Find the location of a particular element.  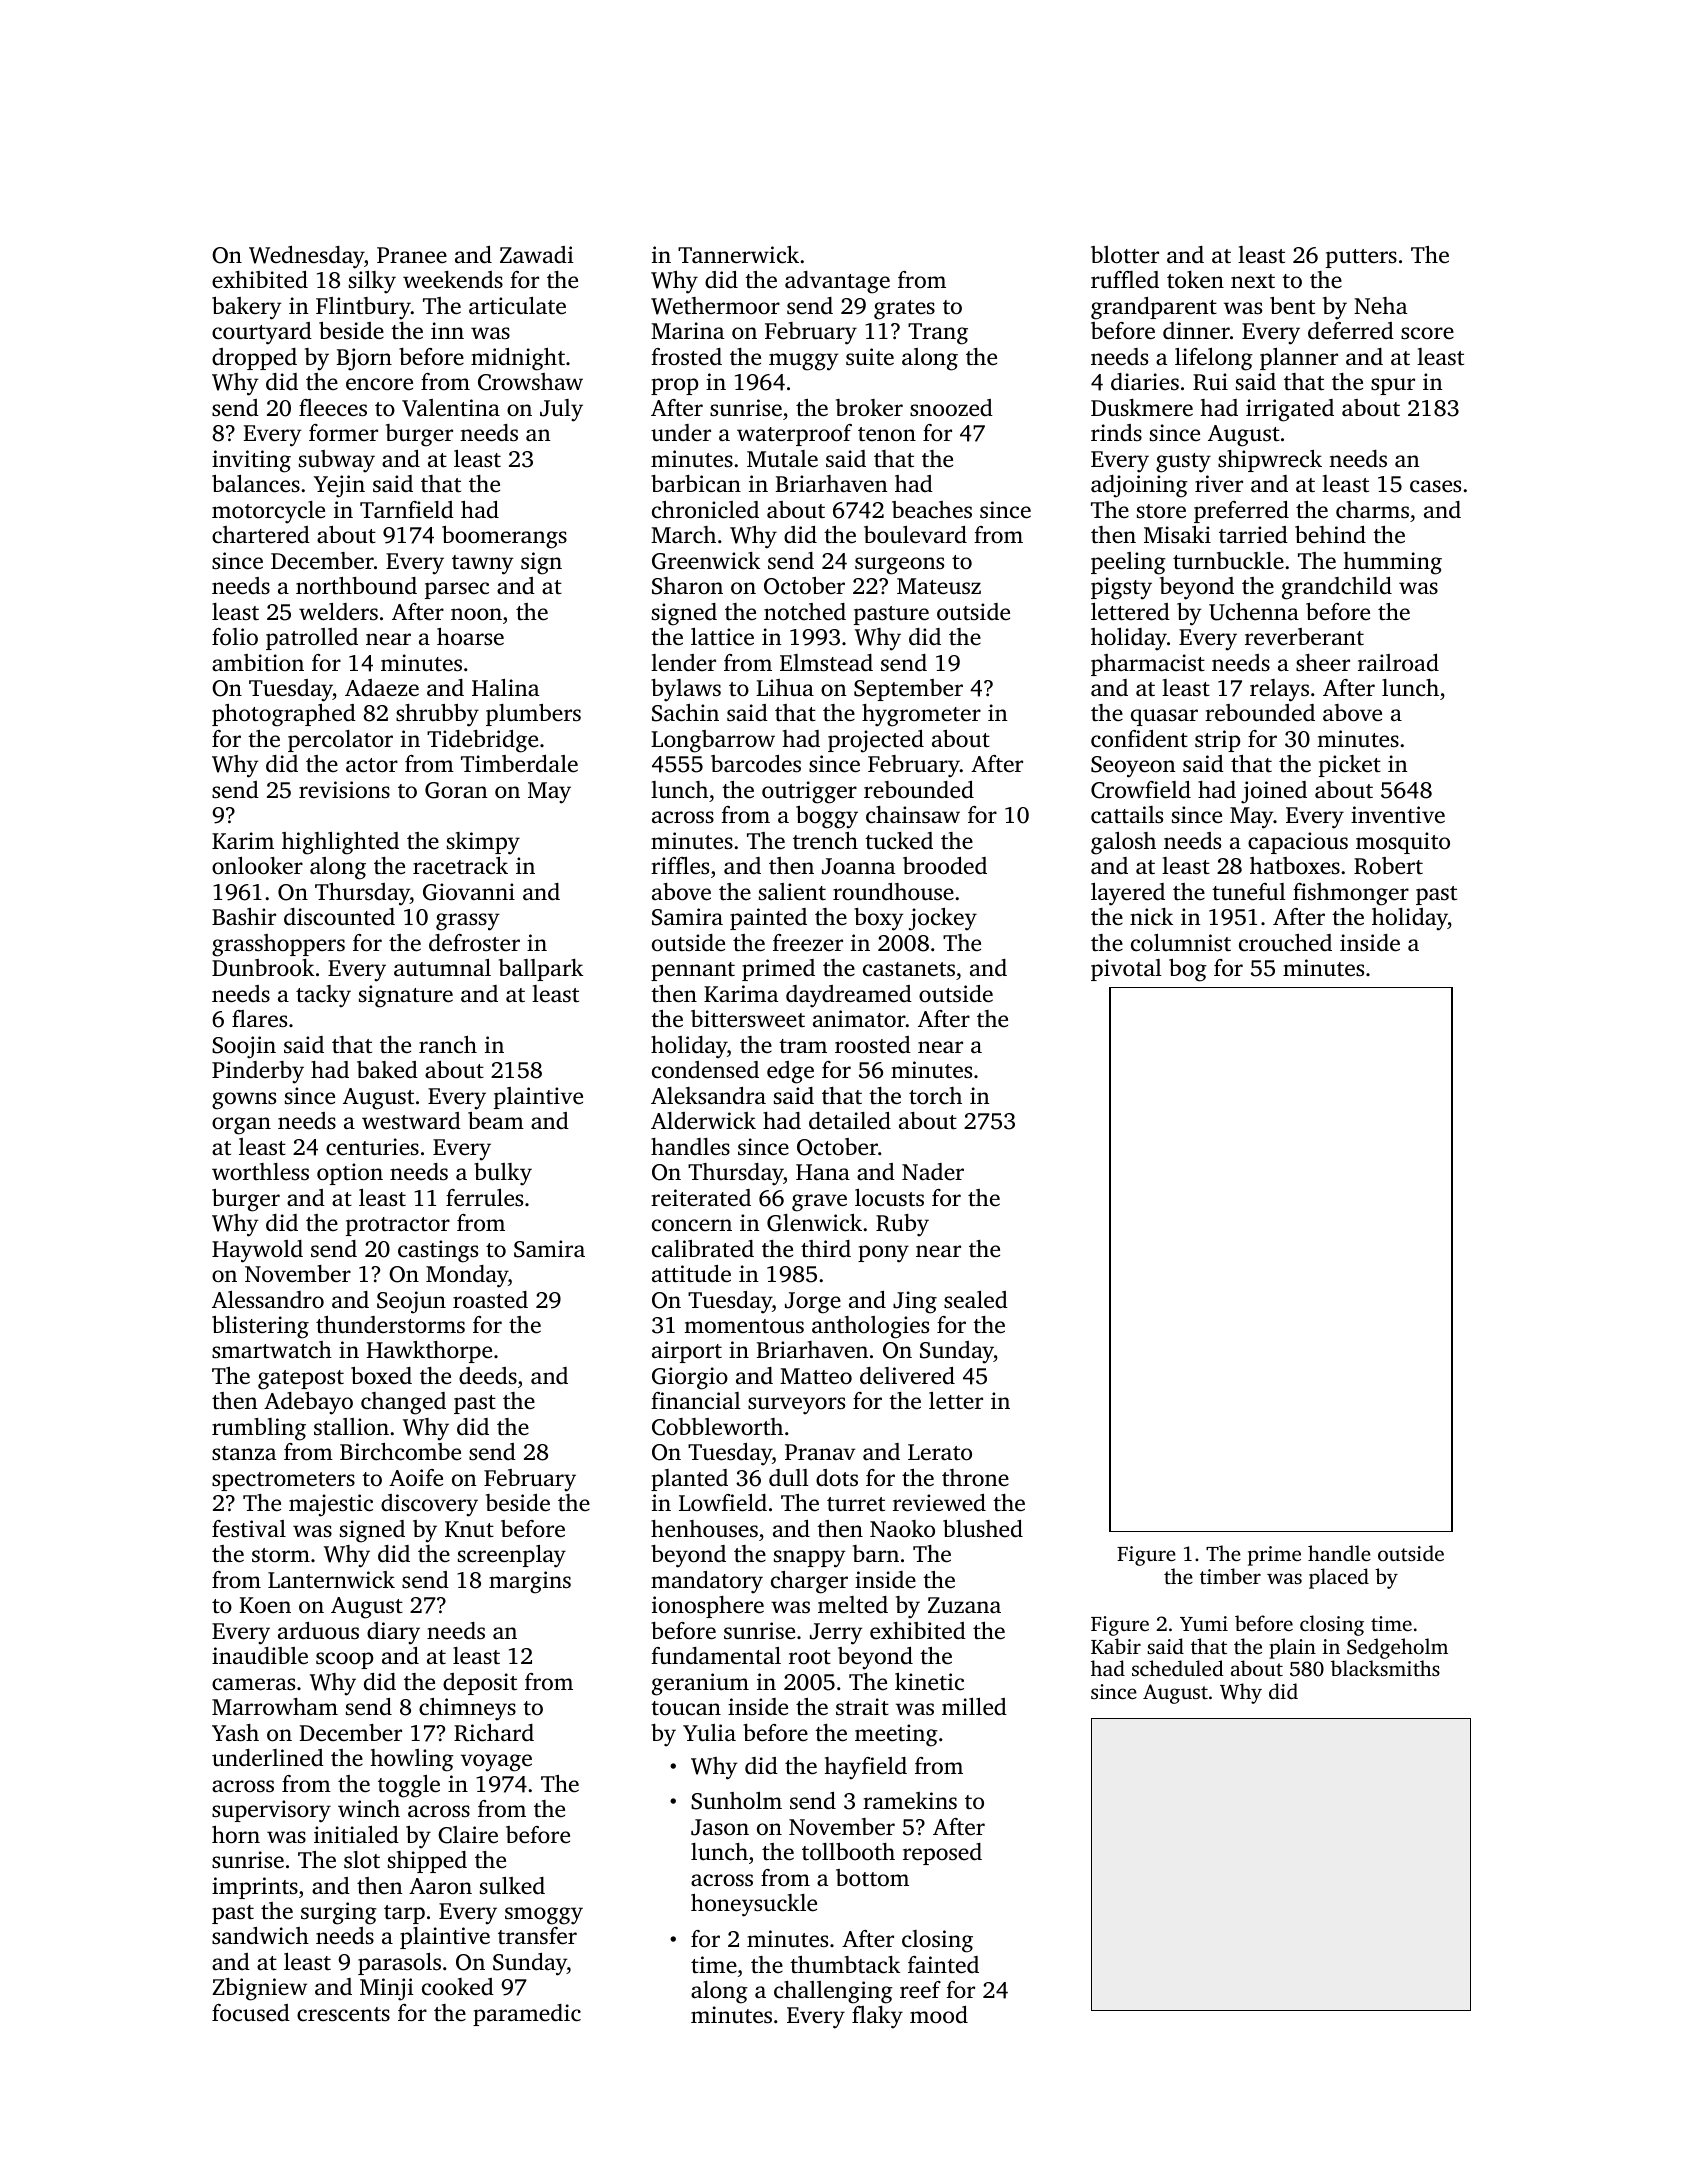

photographed is located at coordinates (284, 715).
